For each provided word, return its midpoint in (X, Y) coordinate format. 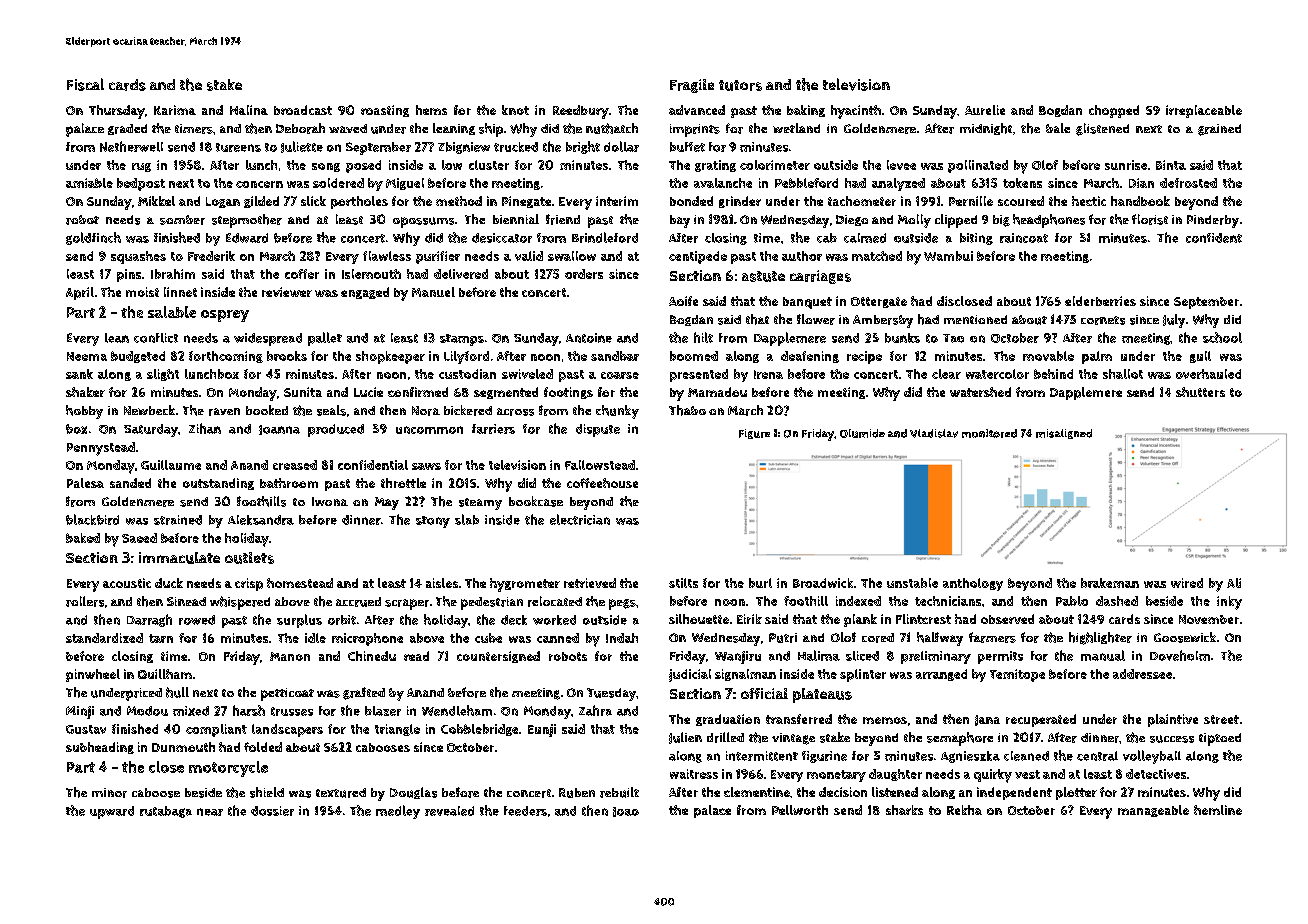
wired (1187, 583)
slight (163, 375)
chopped (1114, 111)
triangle (397, 730)
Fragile (692, 86)
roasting (385, 111)
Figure (754, 434)
